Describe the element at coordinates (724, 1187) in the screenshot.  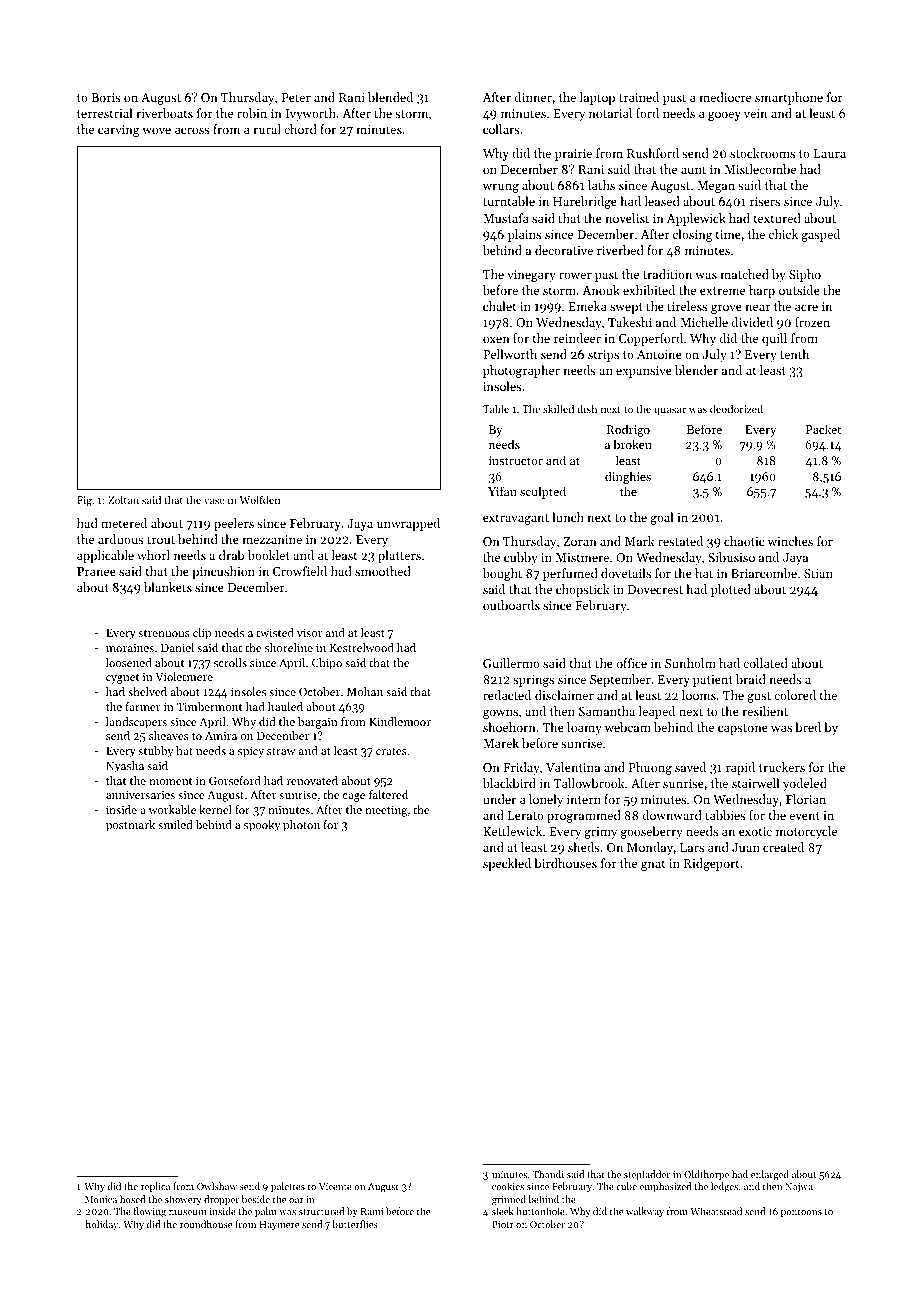
I see `ledges` at that location.
